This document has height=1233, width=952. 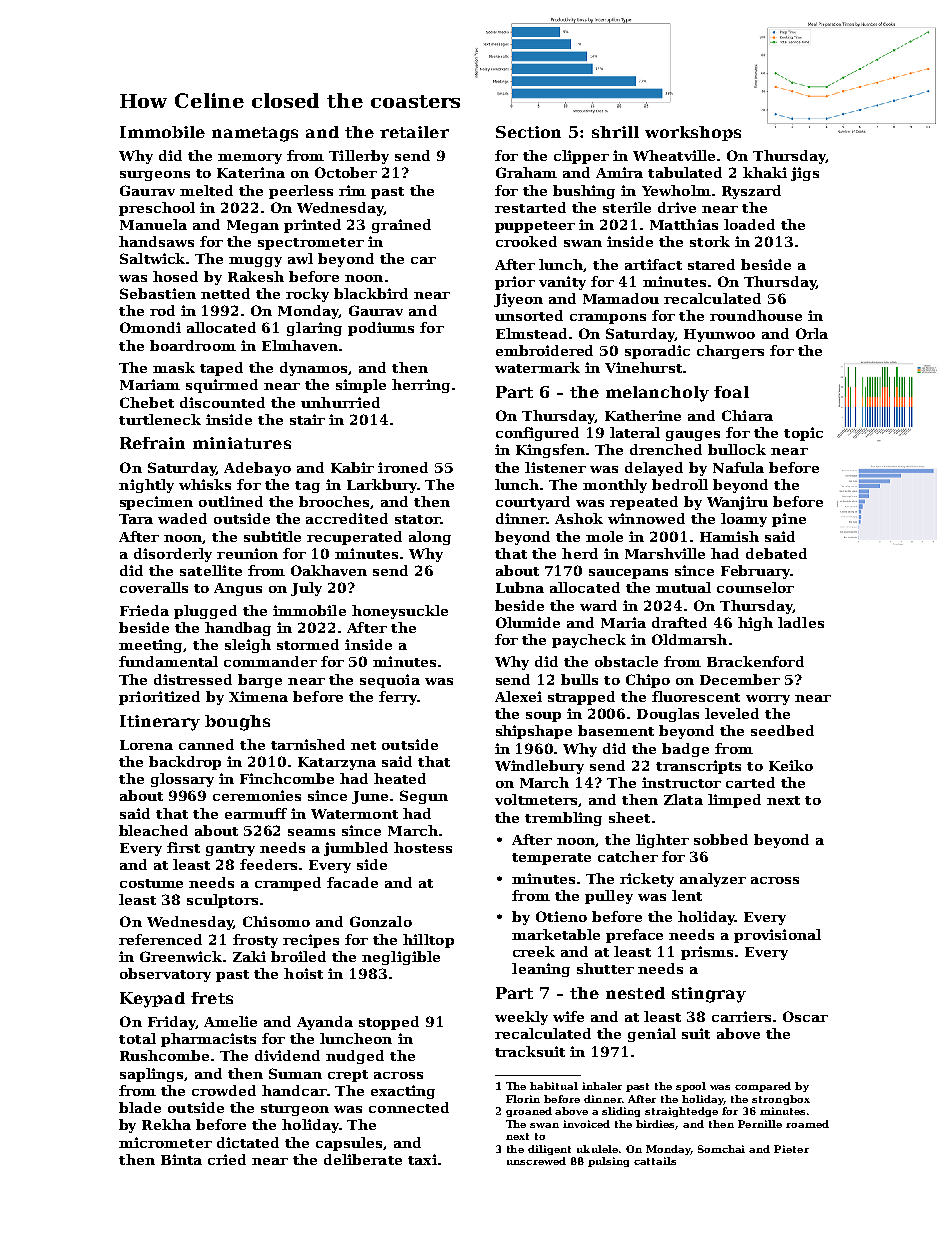 What do you see at coordinates (152, 443) in the document?
I see `Refrain` at bounding box center [152, 443].
